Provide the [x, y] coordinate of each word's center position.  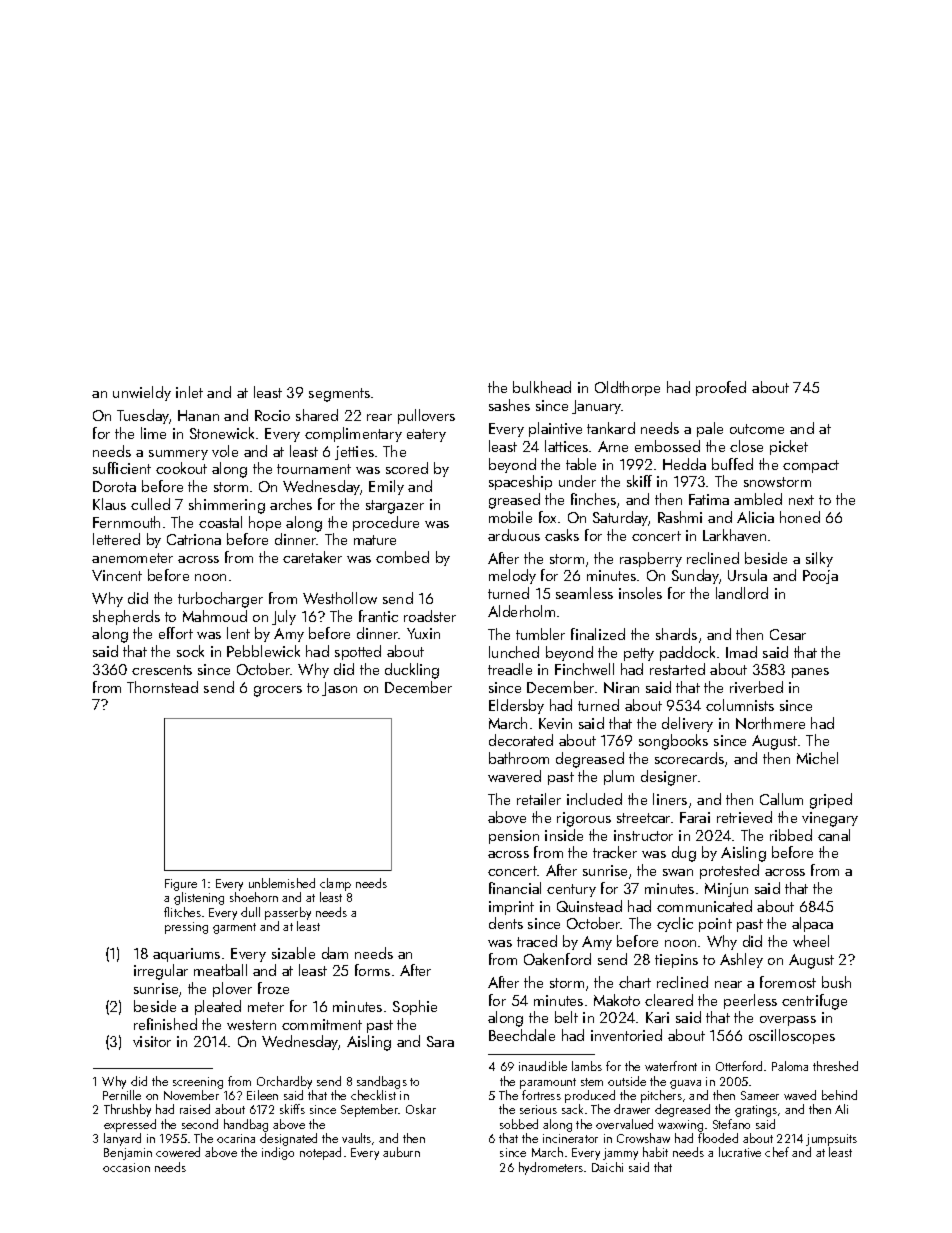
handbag [246, 1125]
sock [190, 651]
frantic [378, 616]
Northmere [770, 723]
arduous [514, 535]
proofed [721, 388]
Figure [181, 885]
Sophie [415, 1007]
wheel [811, 941]
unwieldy [142, 393]
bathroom [519, 758]
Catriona [194, 539]
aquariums [186, 955]
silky [819, 559]
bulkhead [542, 387]
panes [810, 673]
